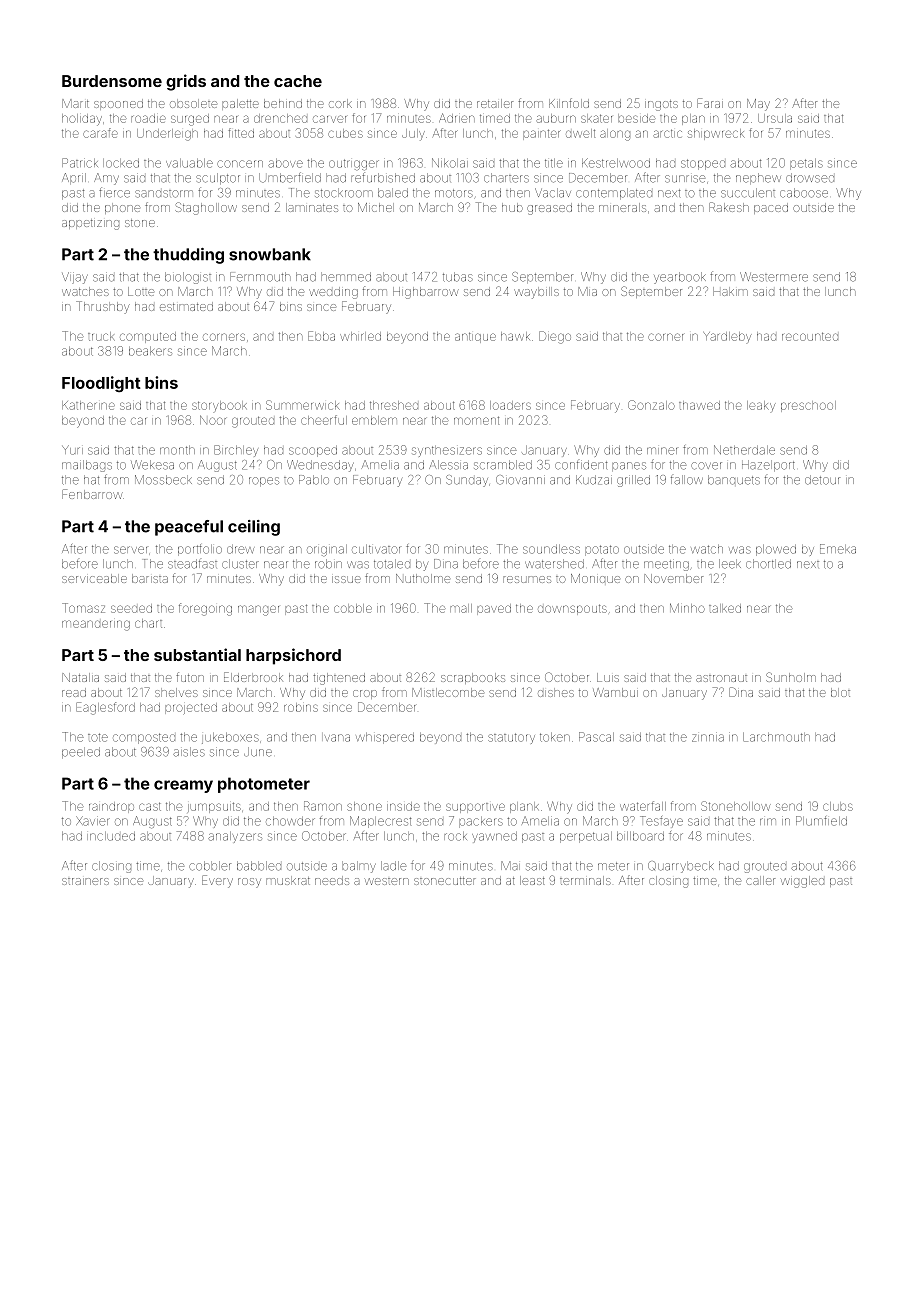  I want to click on cultivator, so click(376, 549).
